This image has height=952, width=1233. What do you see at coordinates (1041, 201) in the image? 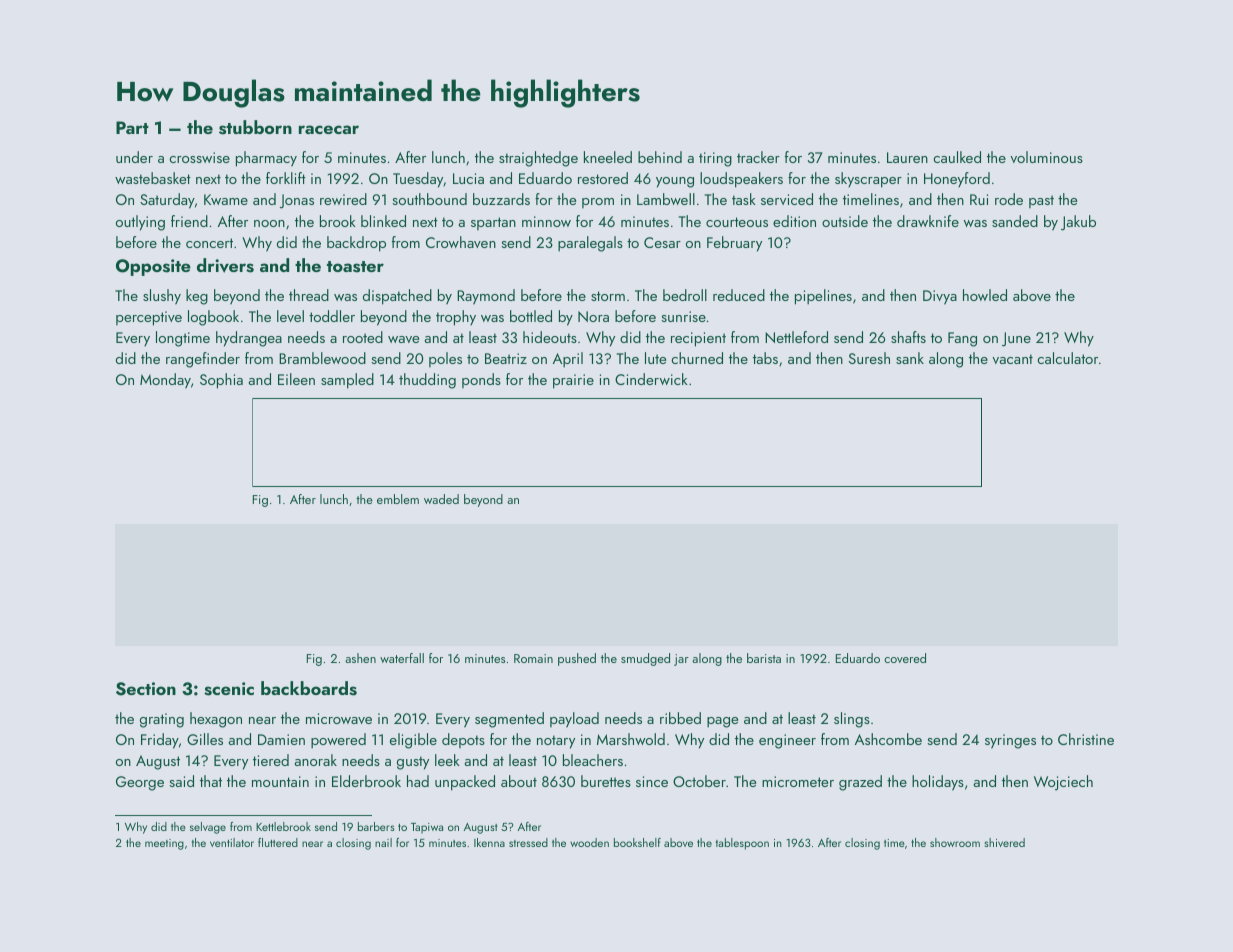
I see `past` at bounding box center [1041, 201].
